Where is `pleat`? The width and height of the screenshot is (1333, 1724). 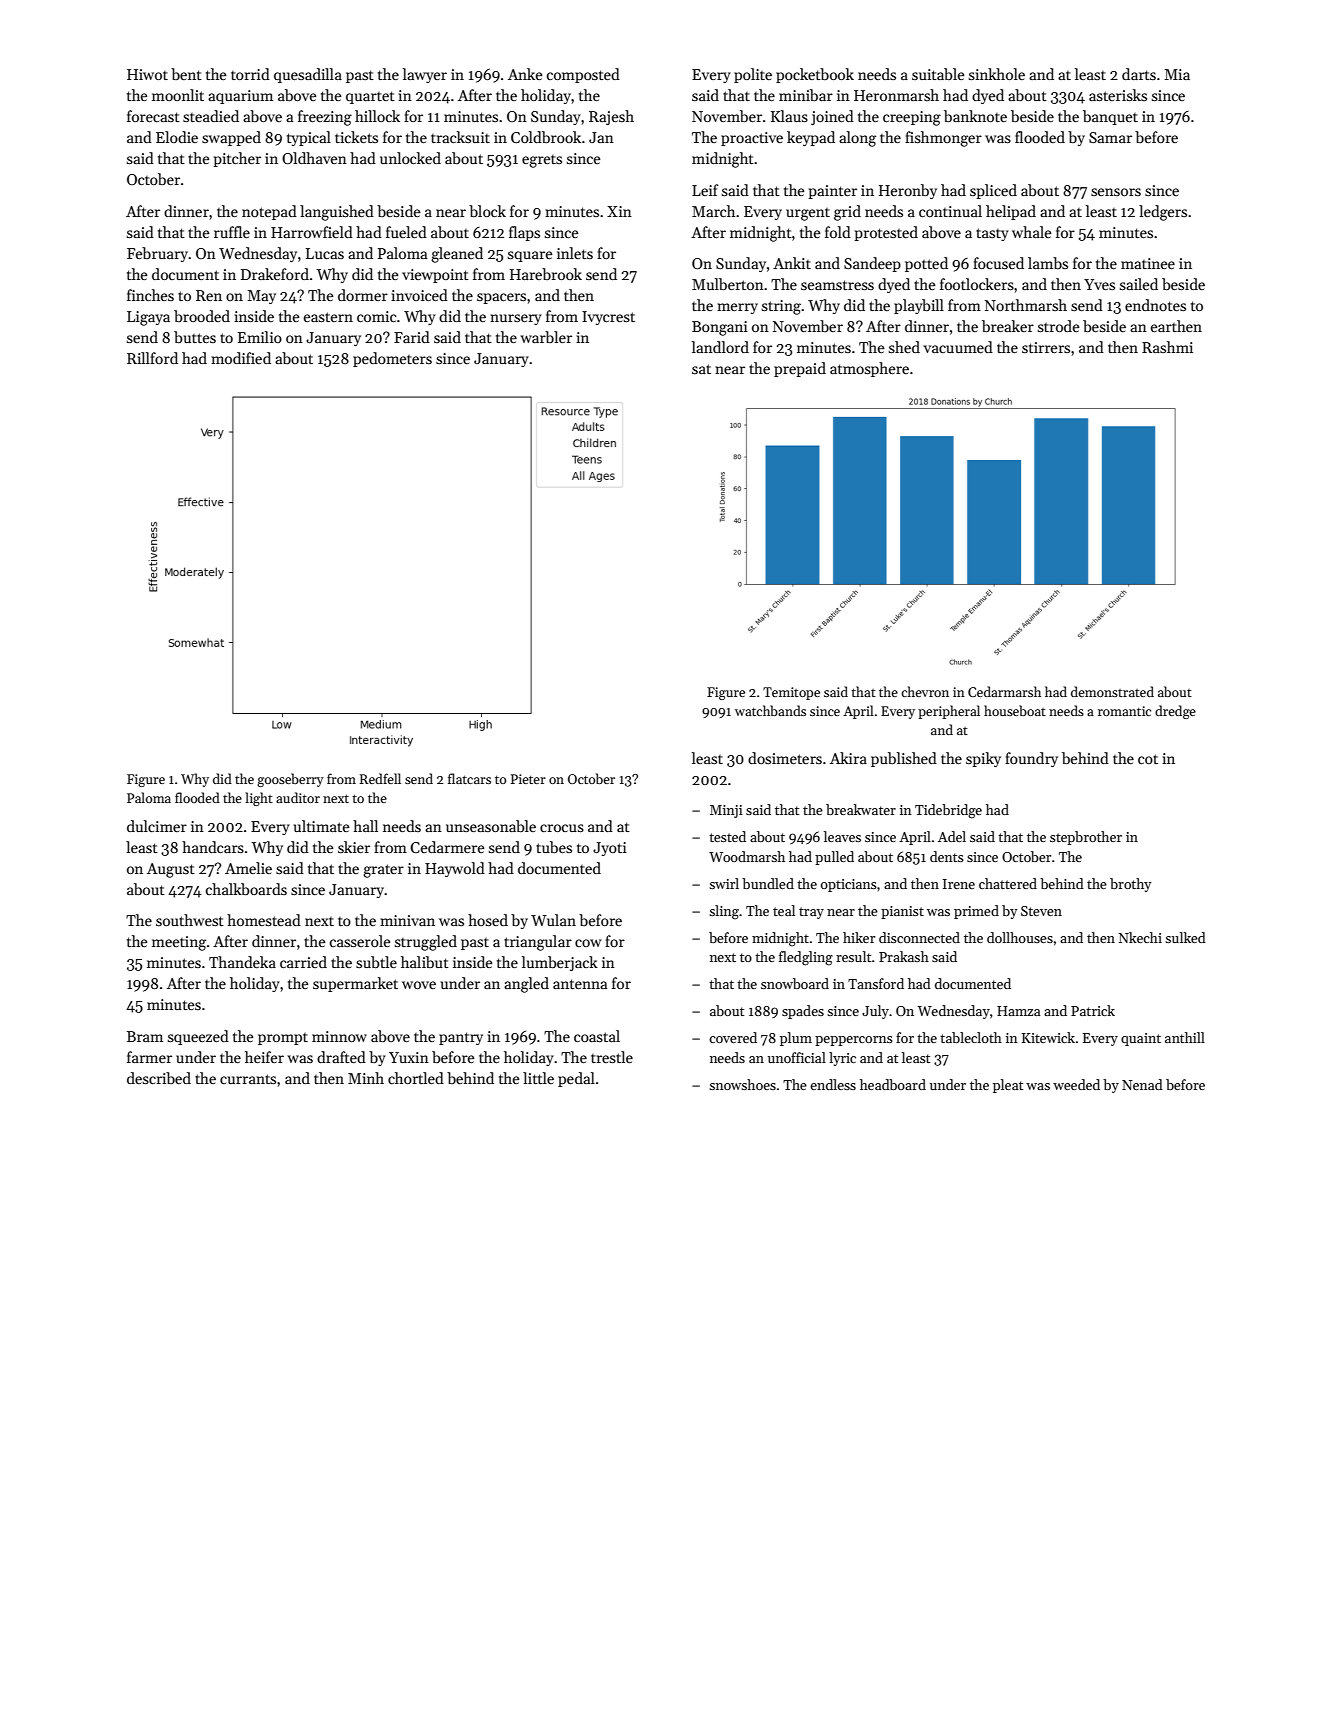 pleat is located at coordinates (1008, 1086).
